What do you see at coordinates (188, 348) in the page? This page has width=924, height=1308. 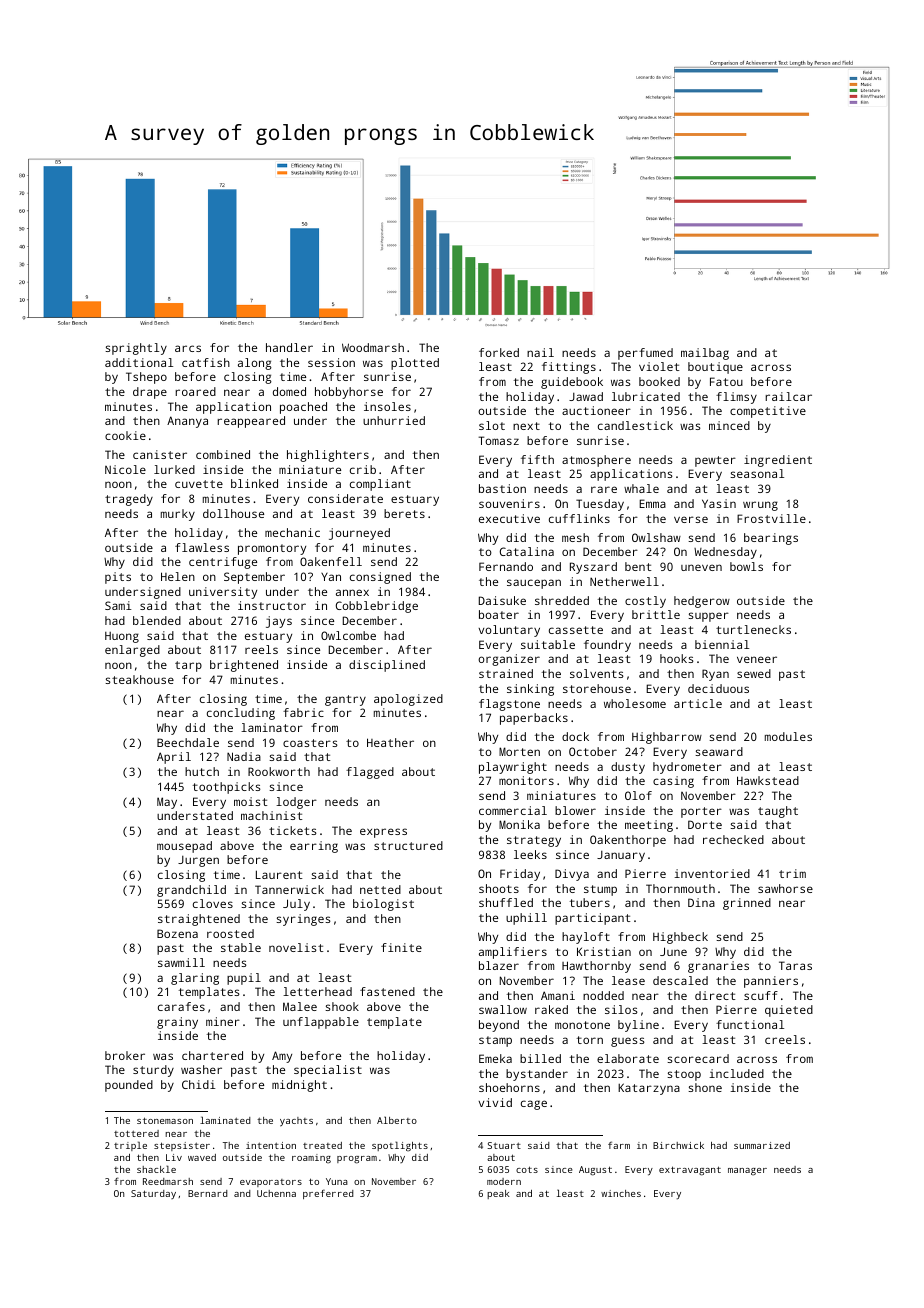 I see `arcs` at bounding box center [188, 348].
